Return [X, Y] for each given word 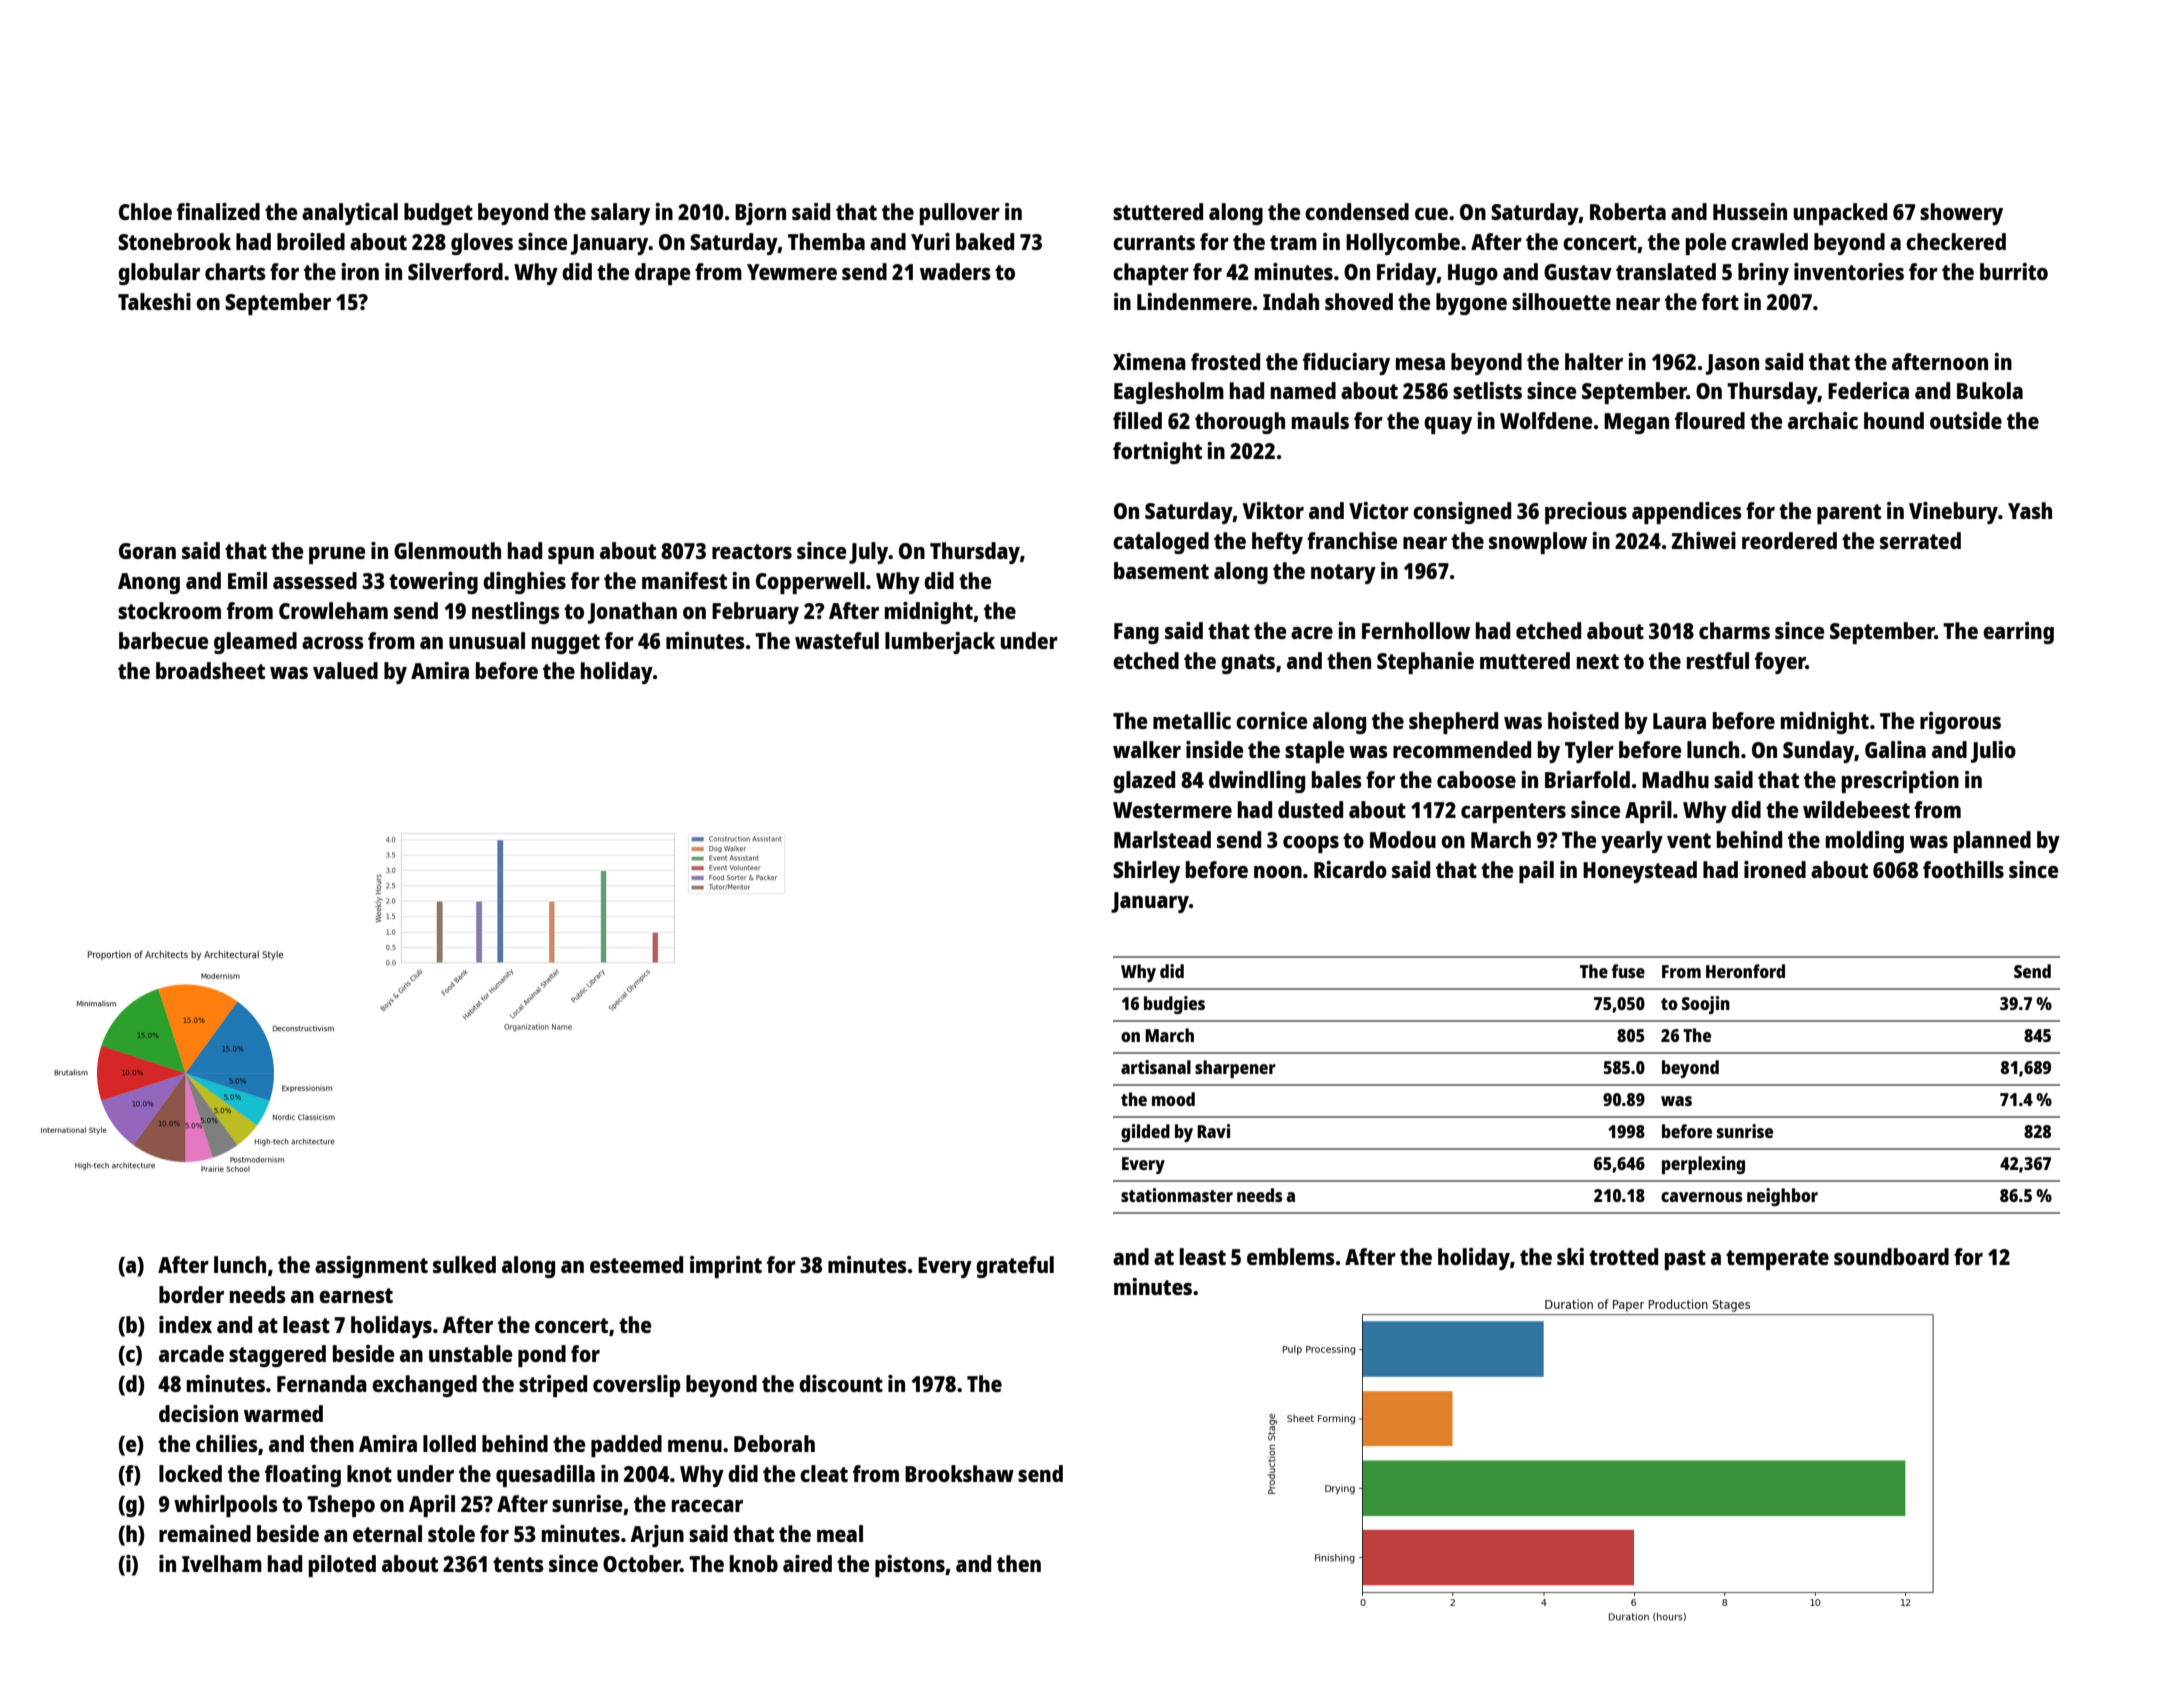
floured [1710, 420]
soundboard [1891, 1256]
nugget [566, 644]
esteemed [636, 1264]
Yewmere [792, 272]
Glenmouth [447, 550]
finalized [218, 211]
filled [1137, 420]
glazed [1144, 782]
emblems [1291, 1256]
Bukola [1990, 390]
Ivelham [222, 1563]
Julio [1993, 752]
